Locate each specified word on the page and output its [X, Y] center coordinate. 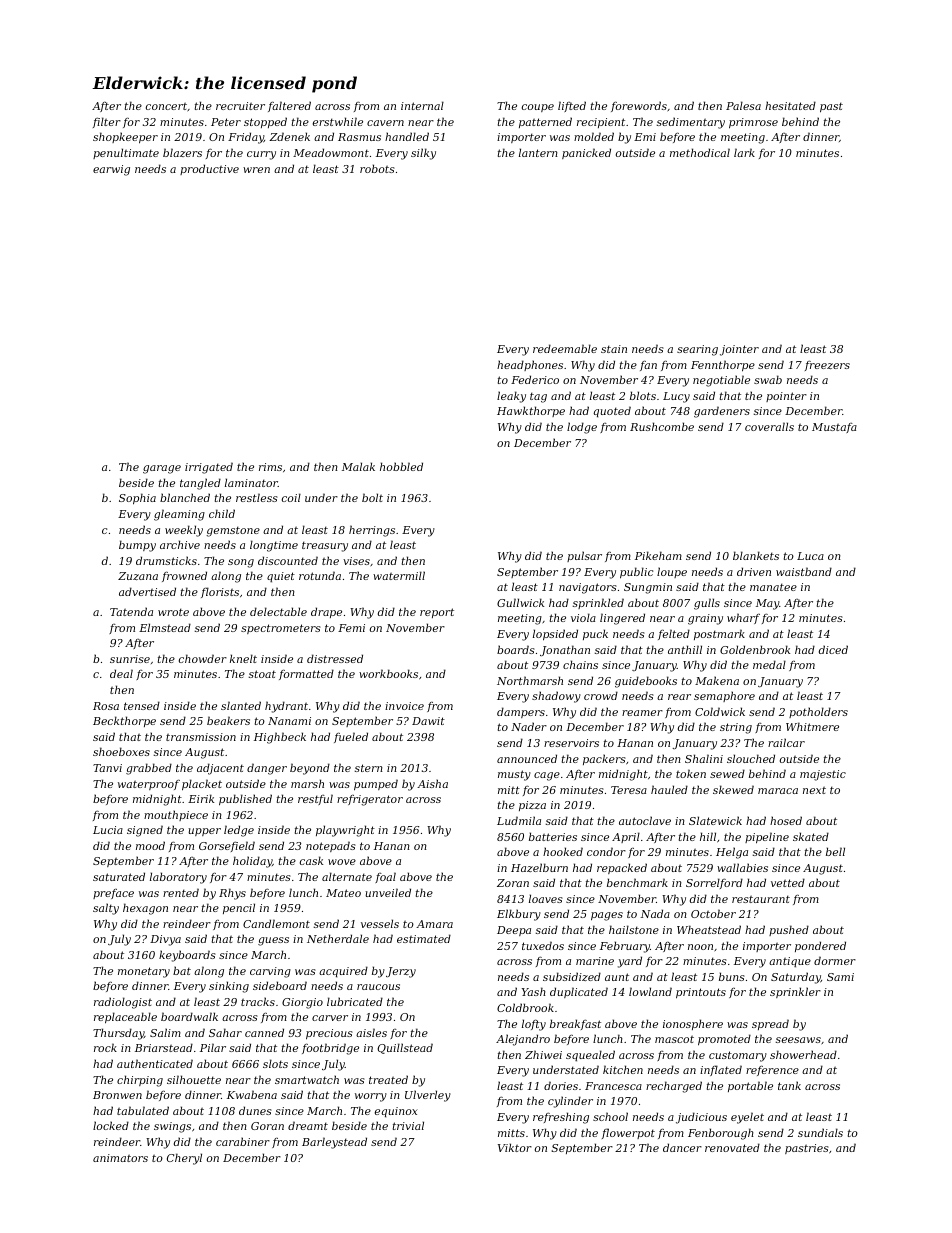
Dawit [428, 721]
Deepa [514, 931]
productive [209, 169]
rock [105, 1047]
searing [697, 350]
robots [377, 168]
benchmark [637, 882]
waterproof [149, 784]
